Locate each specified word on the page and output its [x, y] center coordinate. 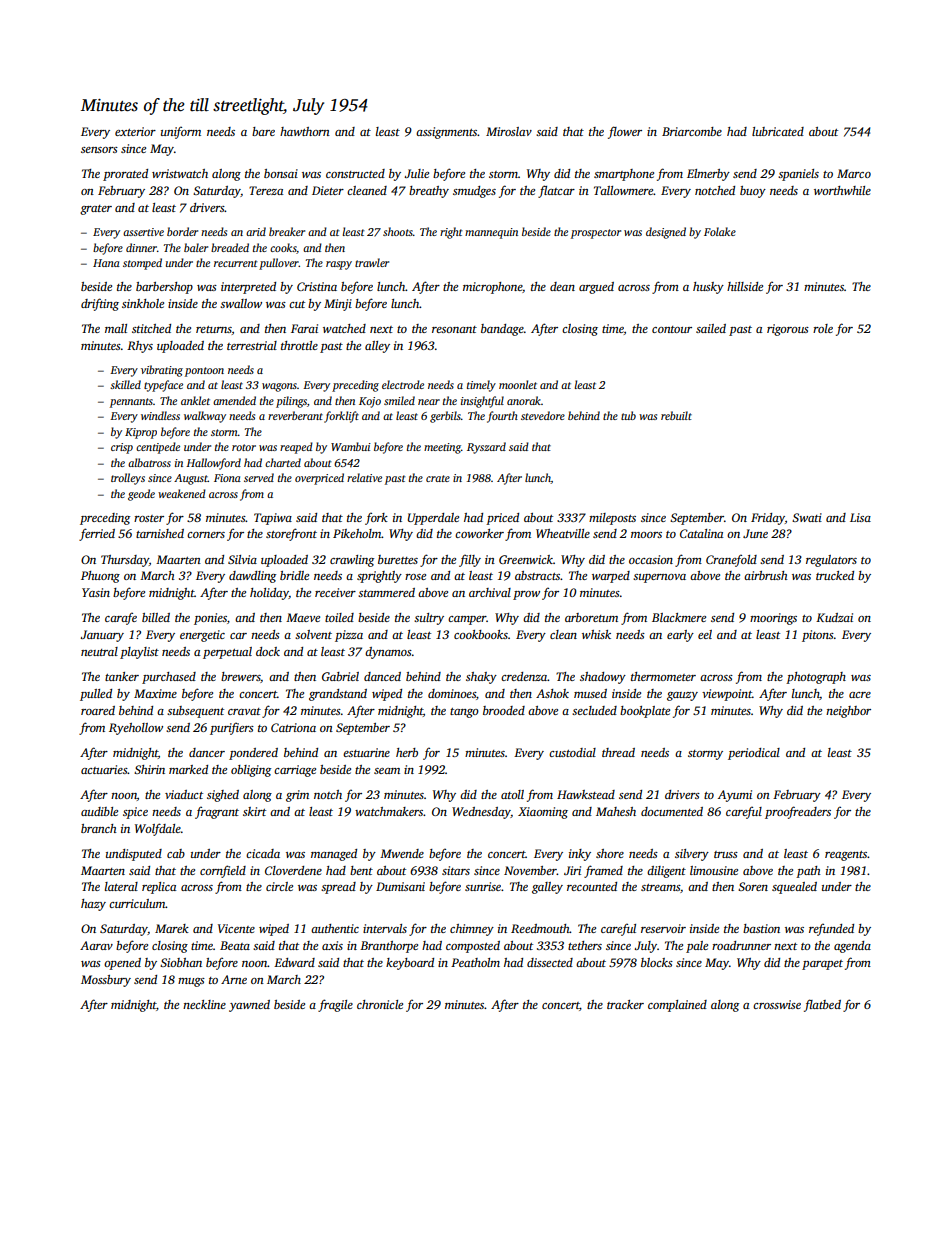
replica [159, 888]
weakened [182, 493]
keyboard [410, 964]
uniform [181, 132]
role [823, 328]
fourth [502, 417]
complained [677, 1006]
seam [387, 771]
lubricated [778, 131]
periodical [754, 754]
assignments [447, 133]
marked [188, 769]
